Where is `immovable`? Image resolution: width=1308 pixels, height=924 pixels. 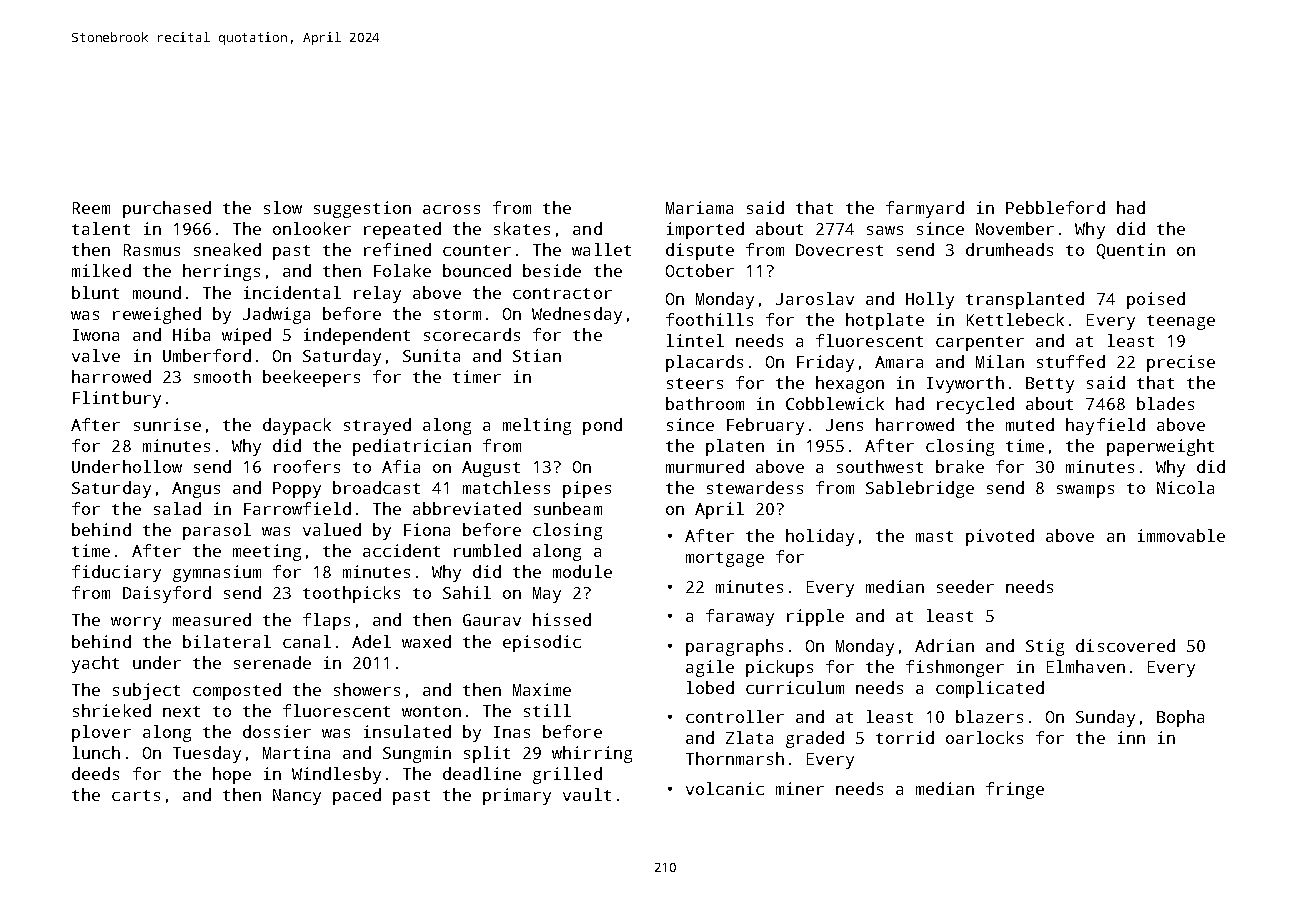 immovable is located at coordinates (1181, 535).
